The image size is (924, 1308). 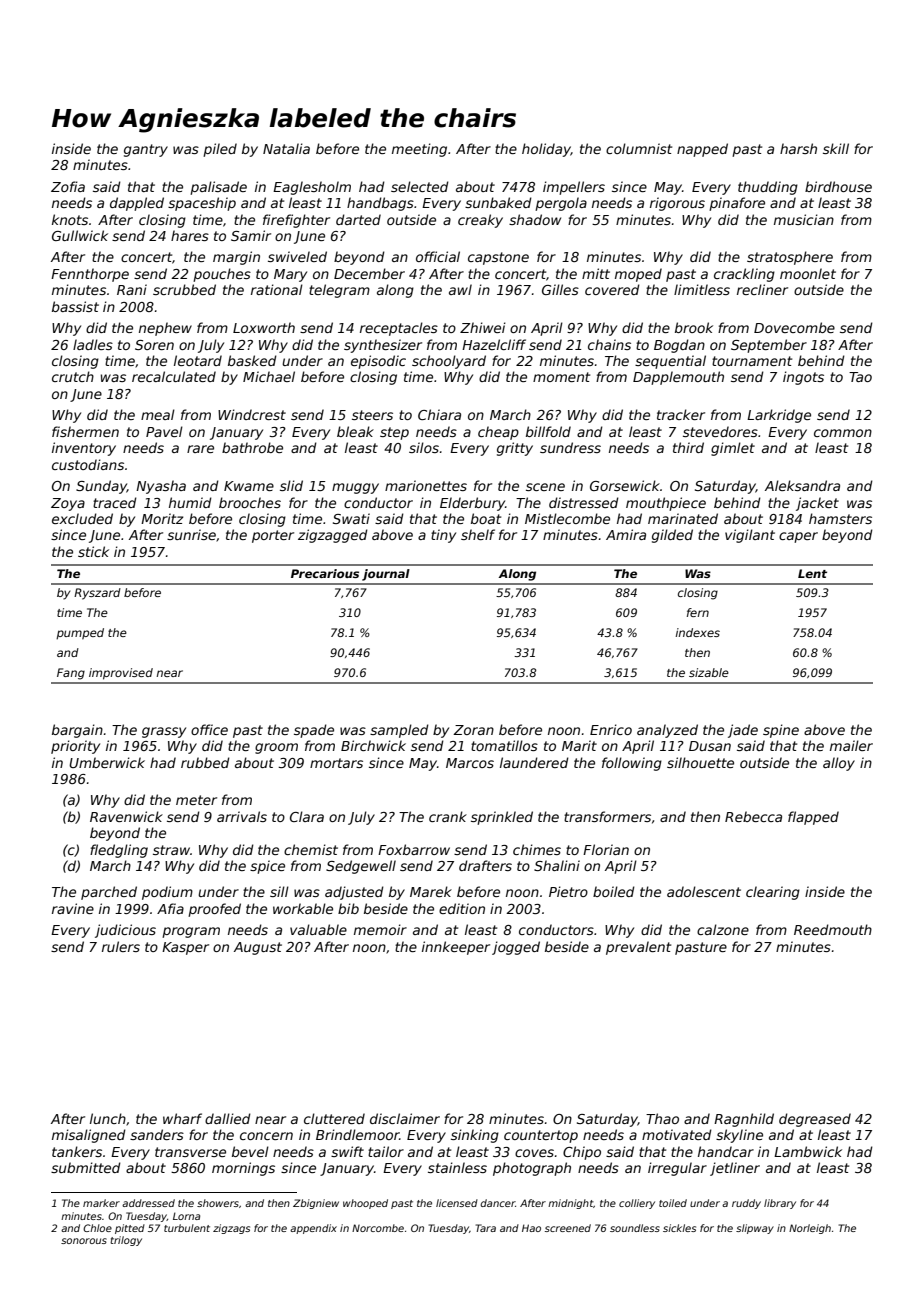 I want to click on spine, so click(x=781, y=731).
